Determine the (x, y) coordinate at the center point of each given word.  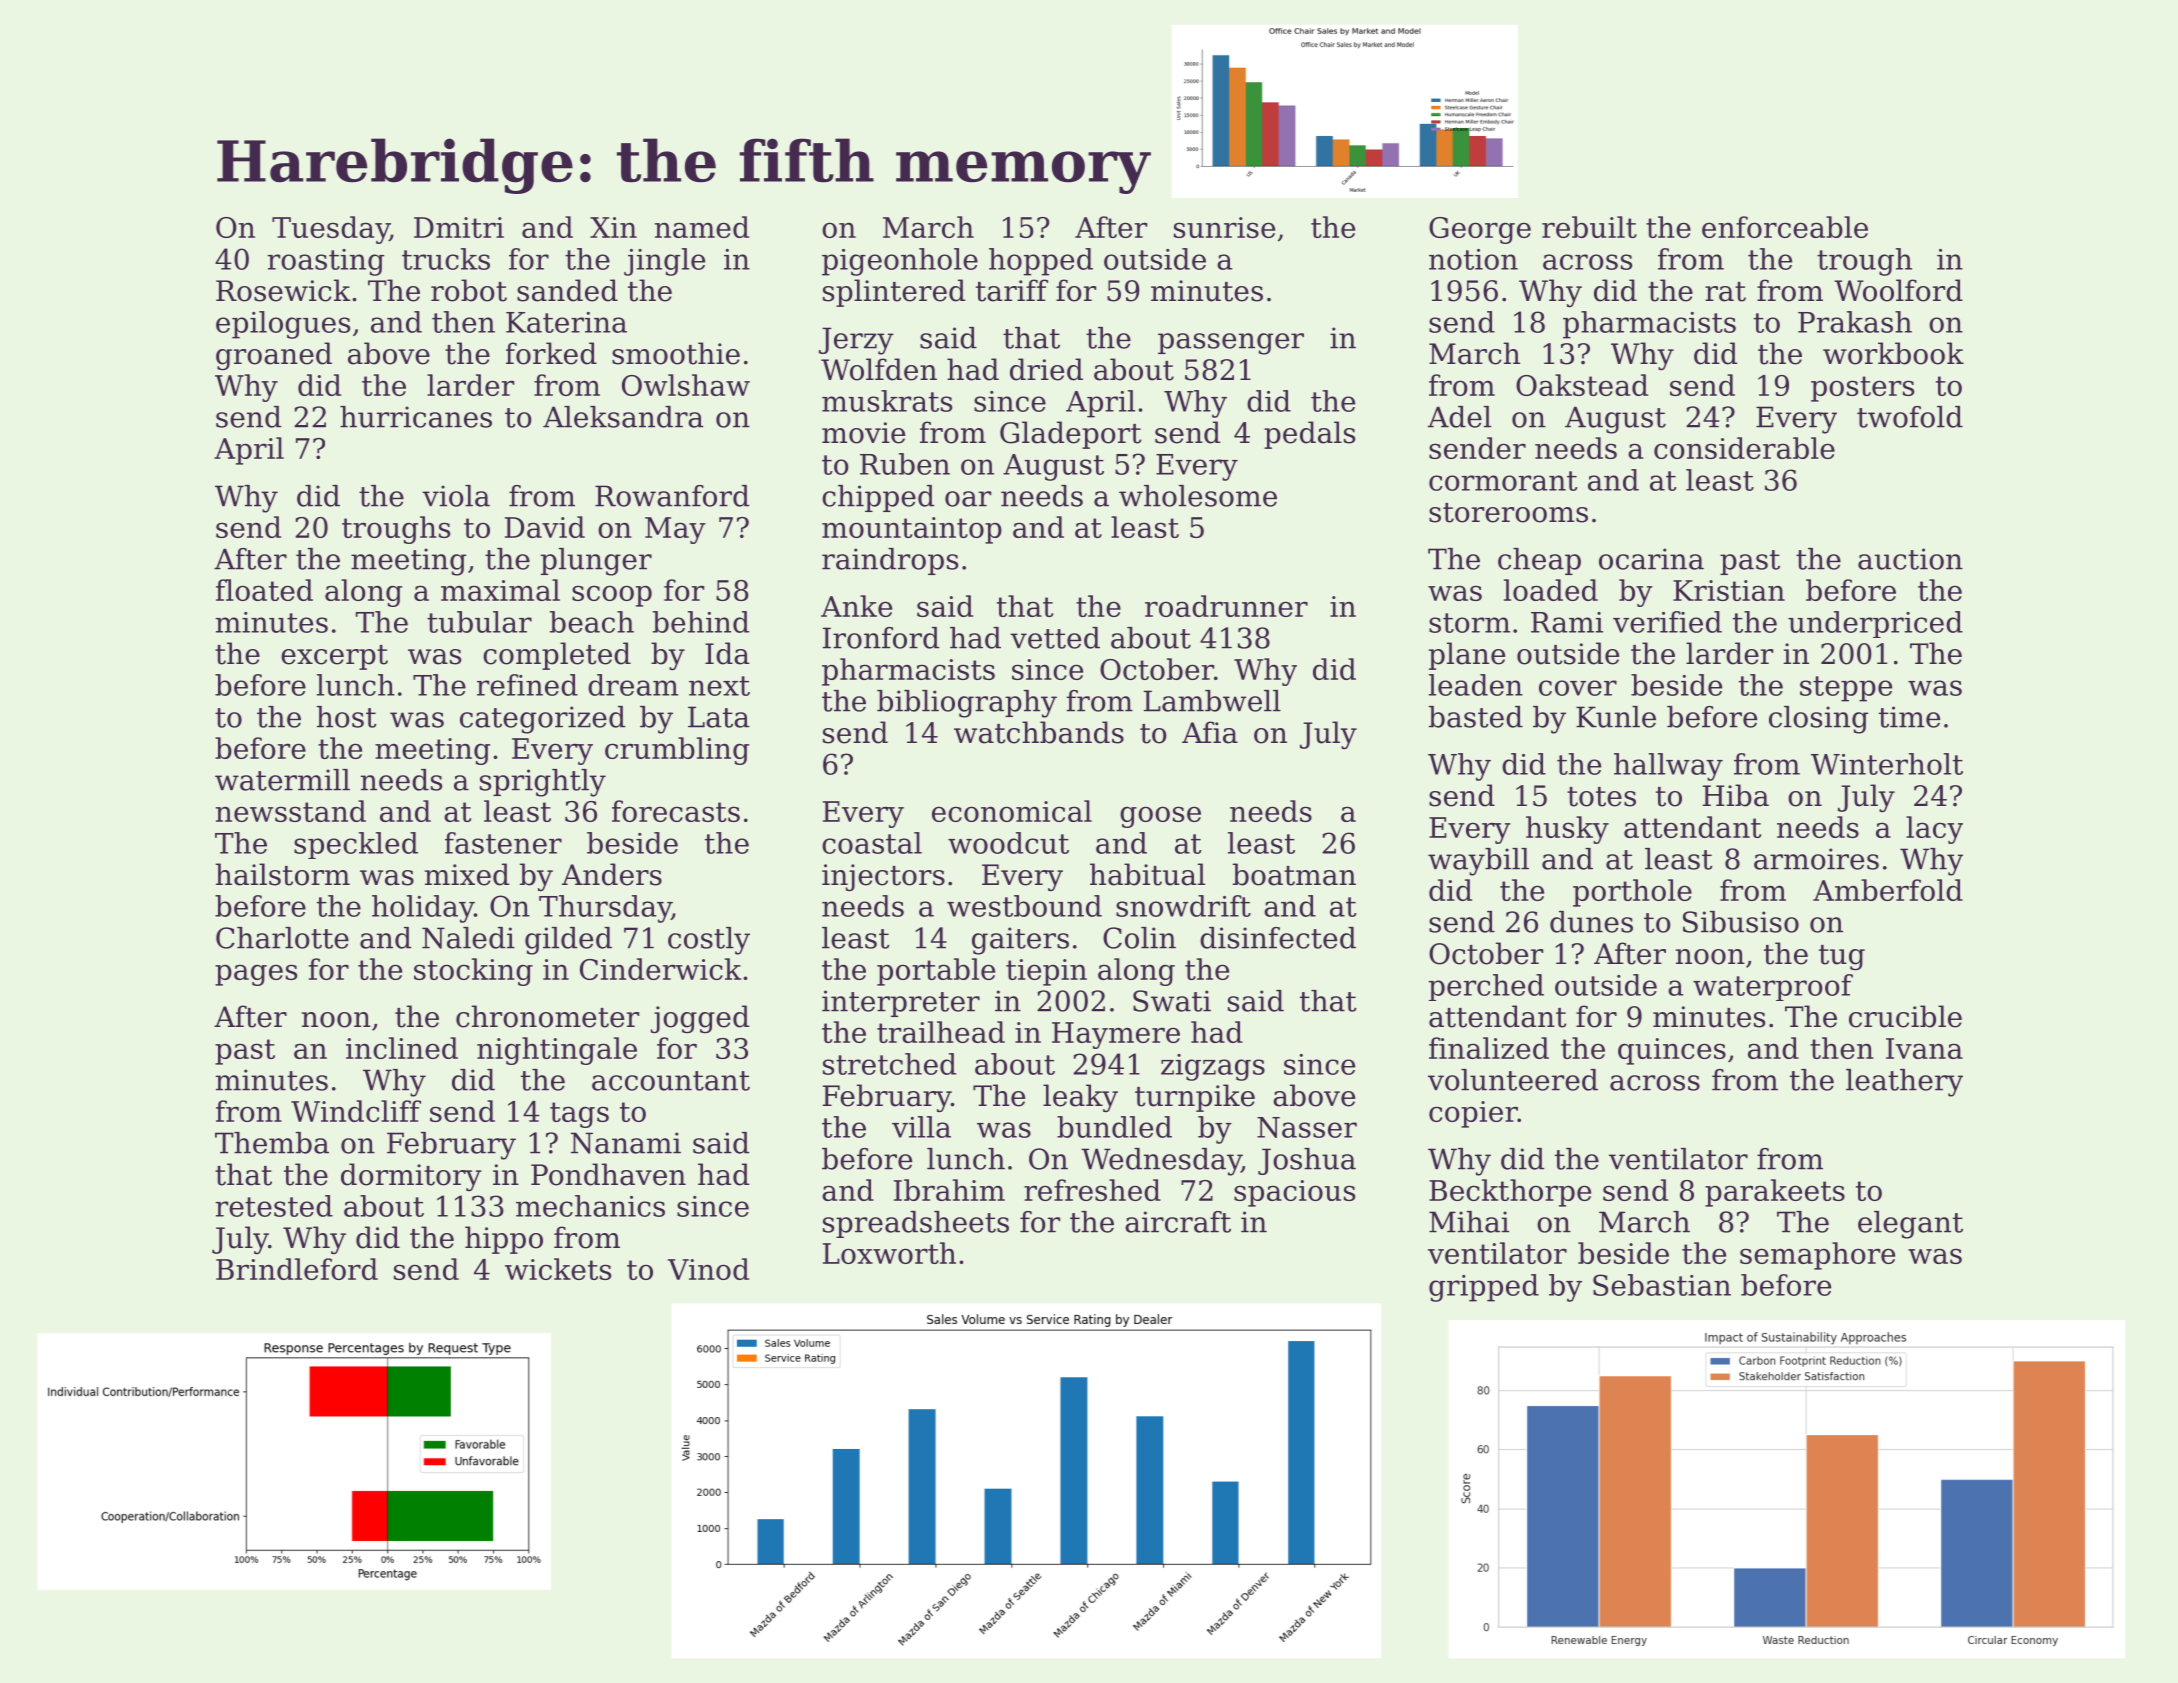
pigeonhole (900, 262)
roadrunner (1226, 606)
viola (456, 496)
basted (1476, 717)
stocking (473, 972)
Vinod (708, 1269)
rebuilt (1589, 227)
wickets (558, 1269)
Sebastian (1662, 1285)
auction (1910, 559)
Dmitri (459, 227)
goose (1160, 817)
